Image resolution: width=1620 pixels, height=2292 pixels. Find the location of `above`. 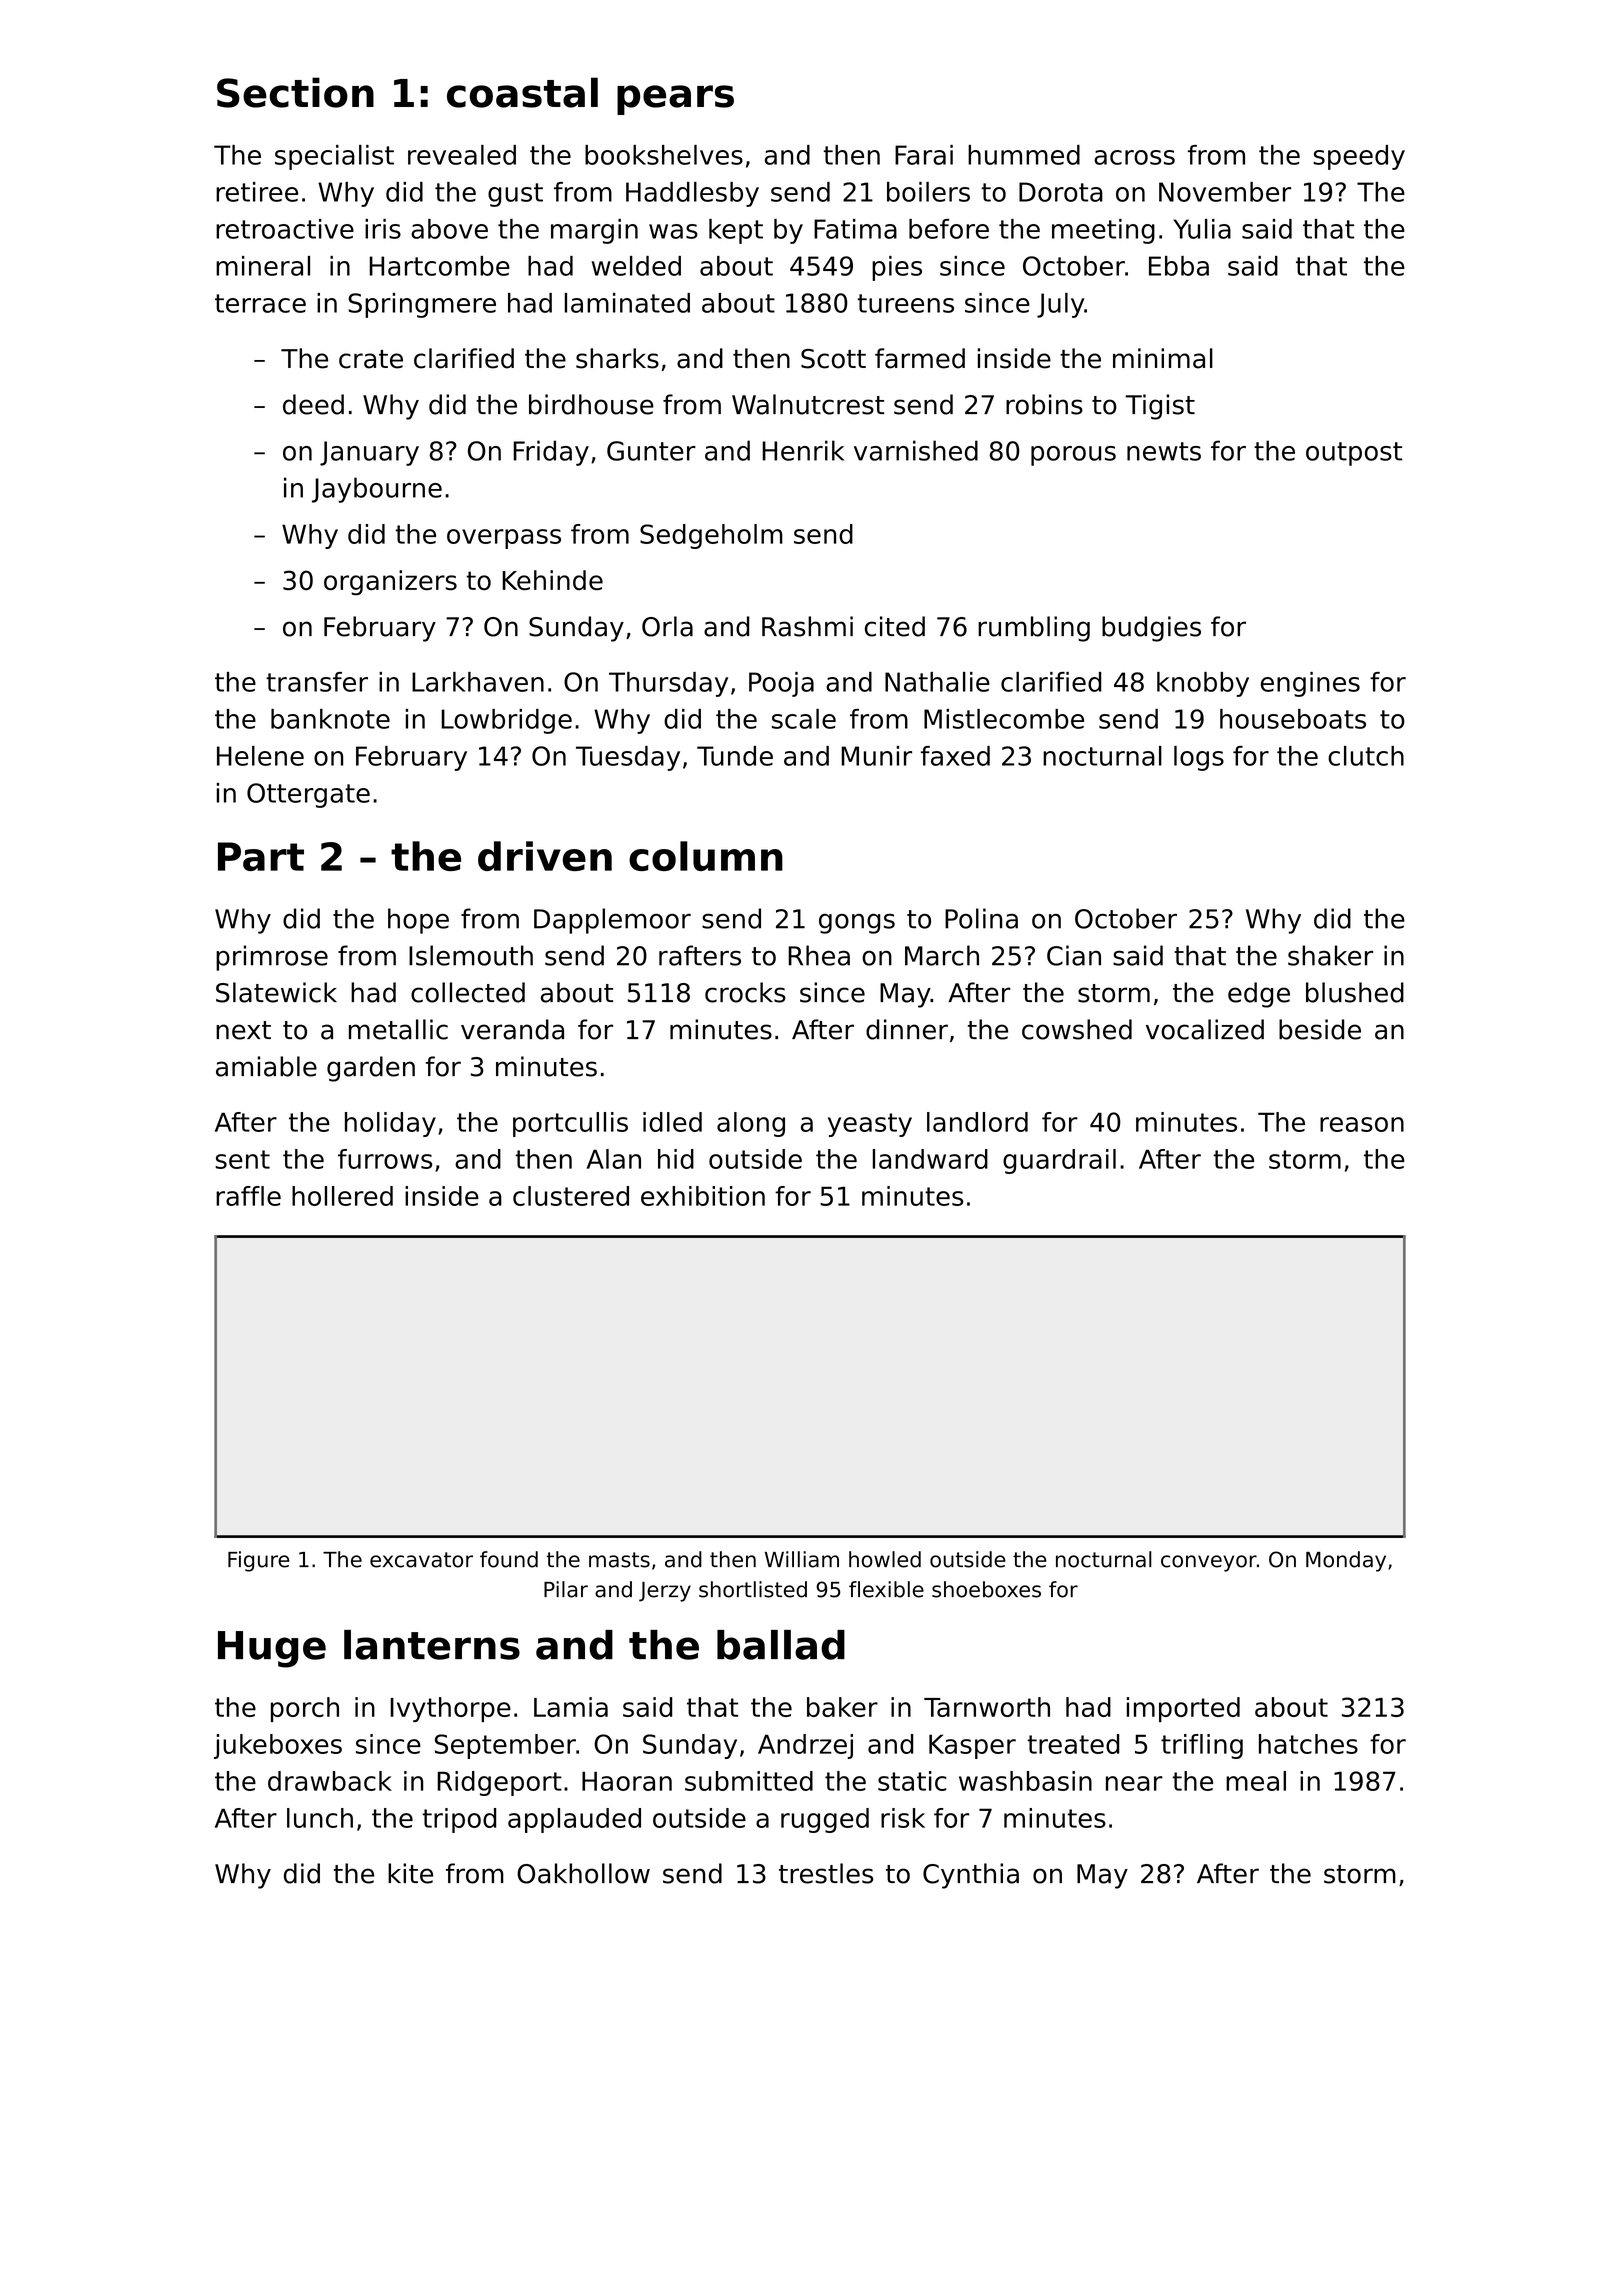

above is located at coordinates (449, 229).
